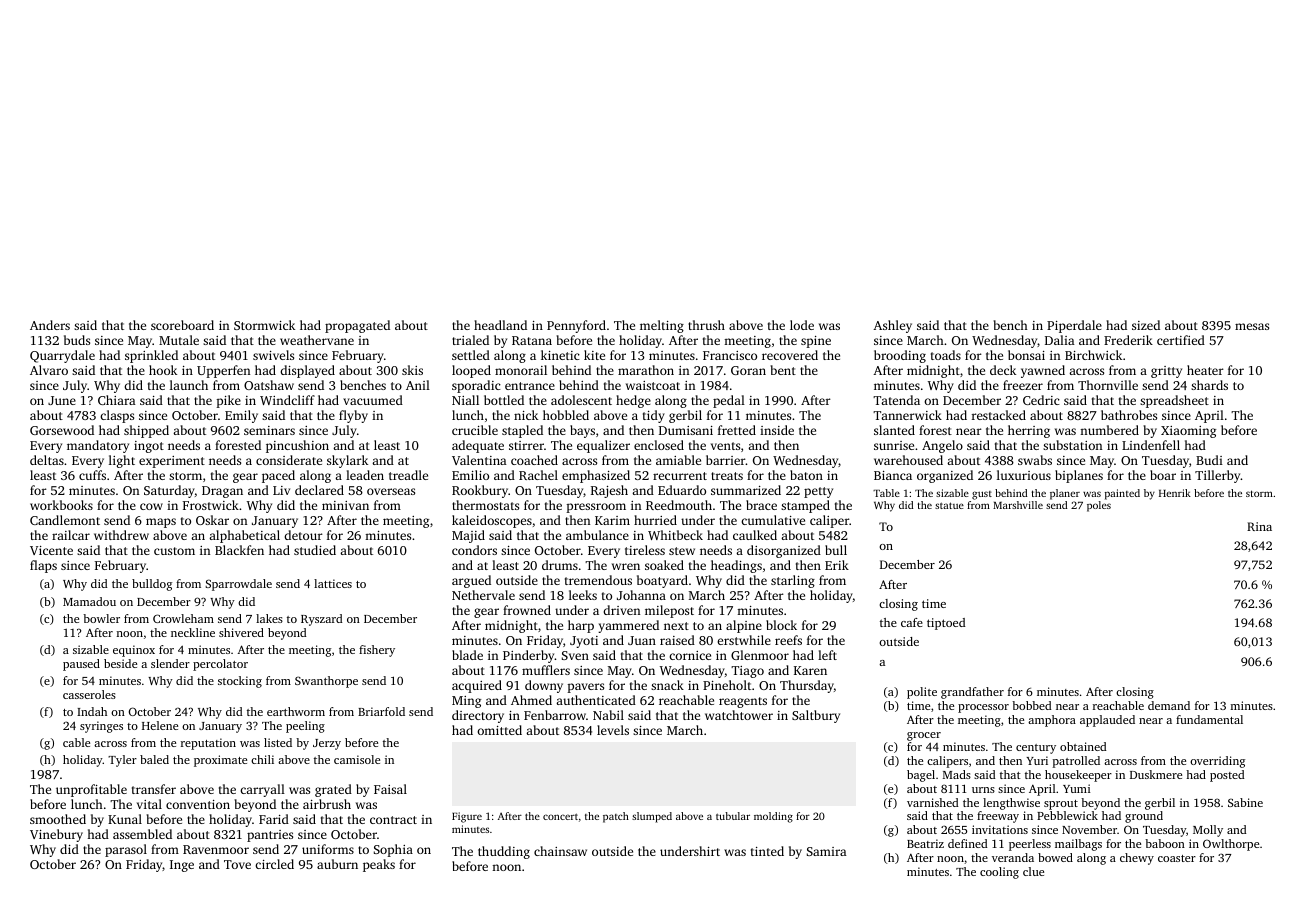 Image resolution: width=1308 pixels, height=924 pixels. Describe the element at coordinates (223, 371) in the screenshot. I see `Upperfen` at that location.
